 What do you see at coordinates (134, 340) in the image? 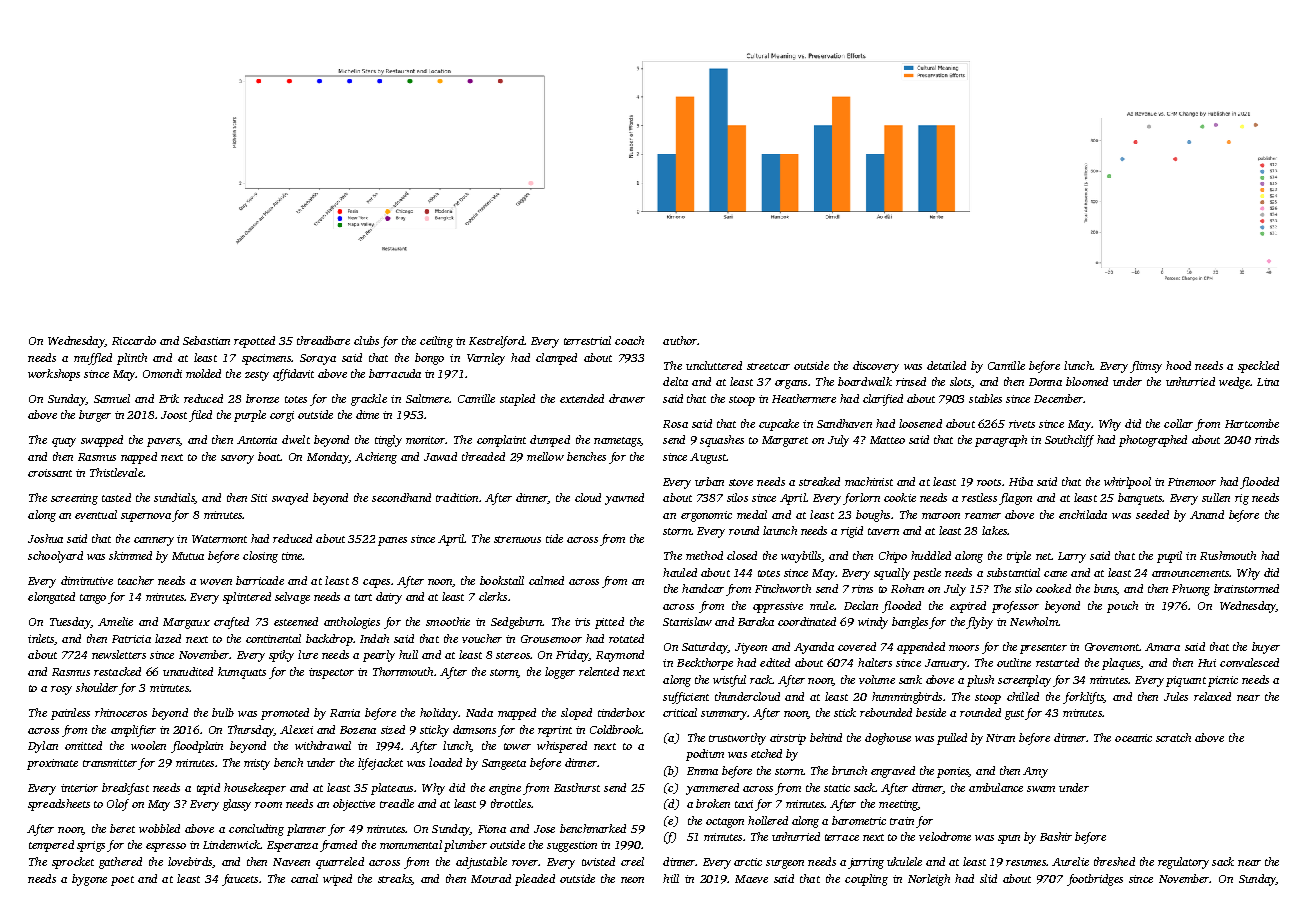
I see `Riccardo` at bounding box center [134, 340].
